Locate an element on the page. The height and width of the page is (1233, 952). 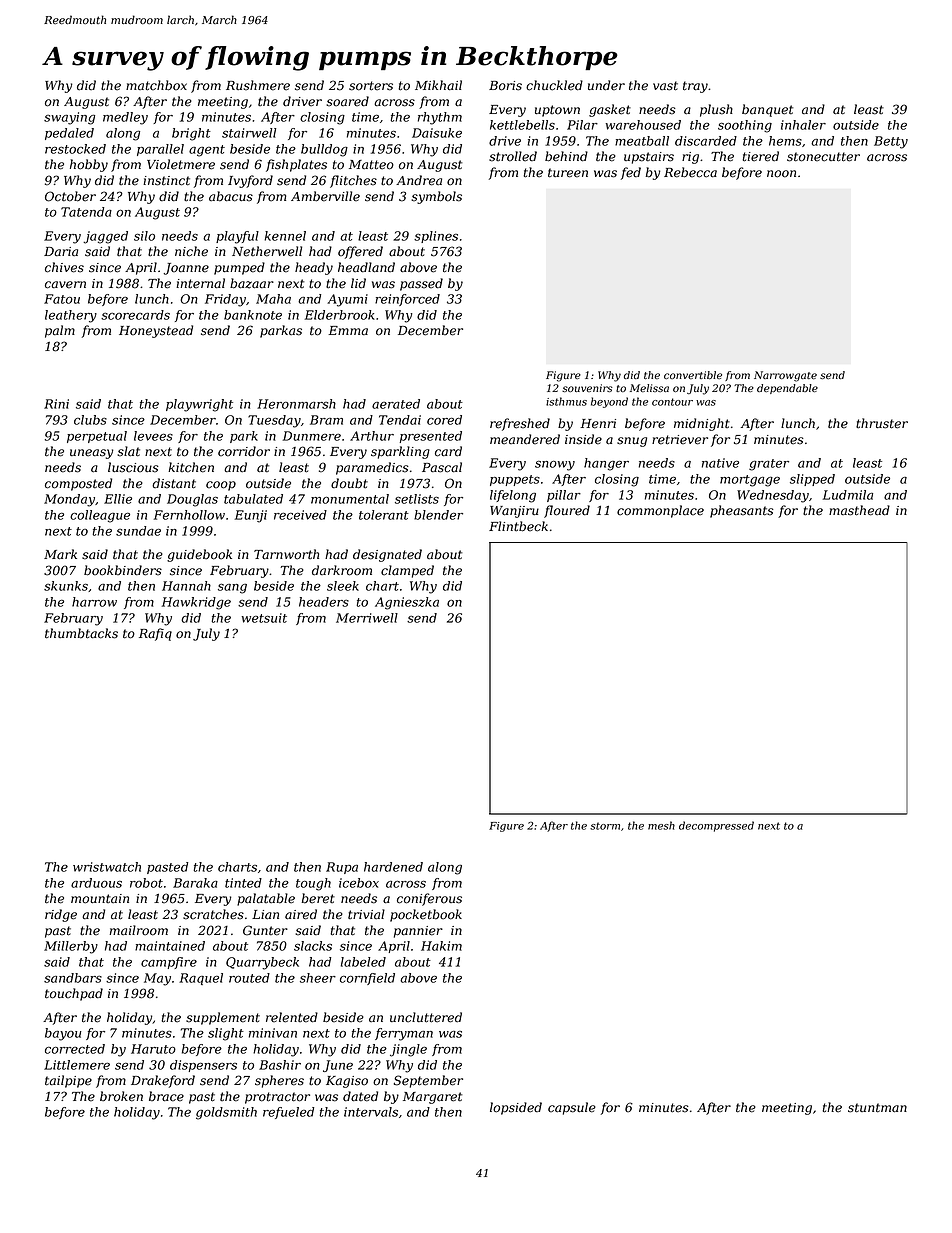
hobby is located at coordinates (89, 165).
